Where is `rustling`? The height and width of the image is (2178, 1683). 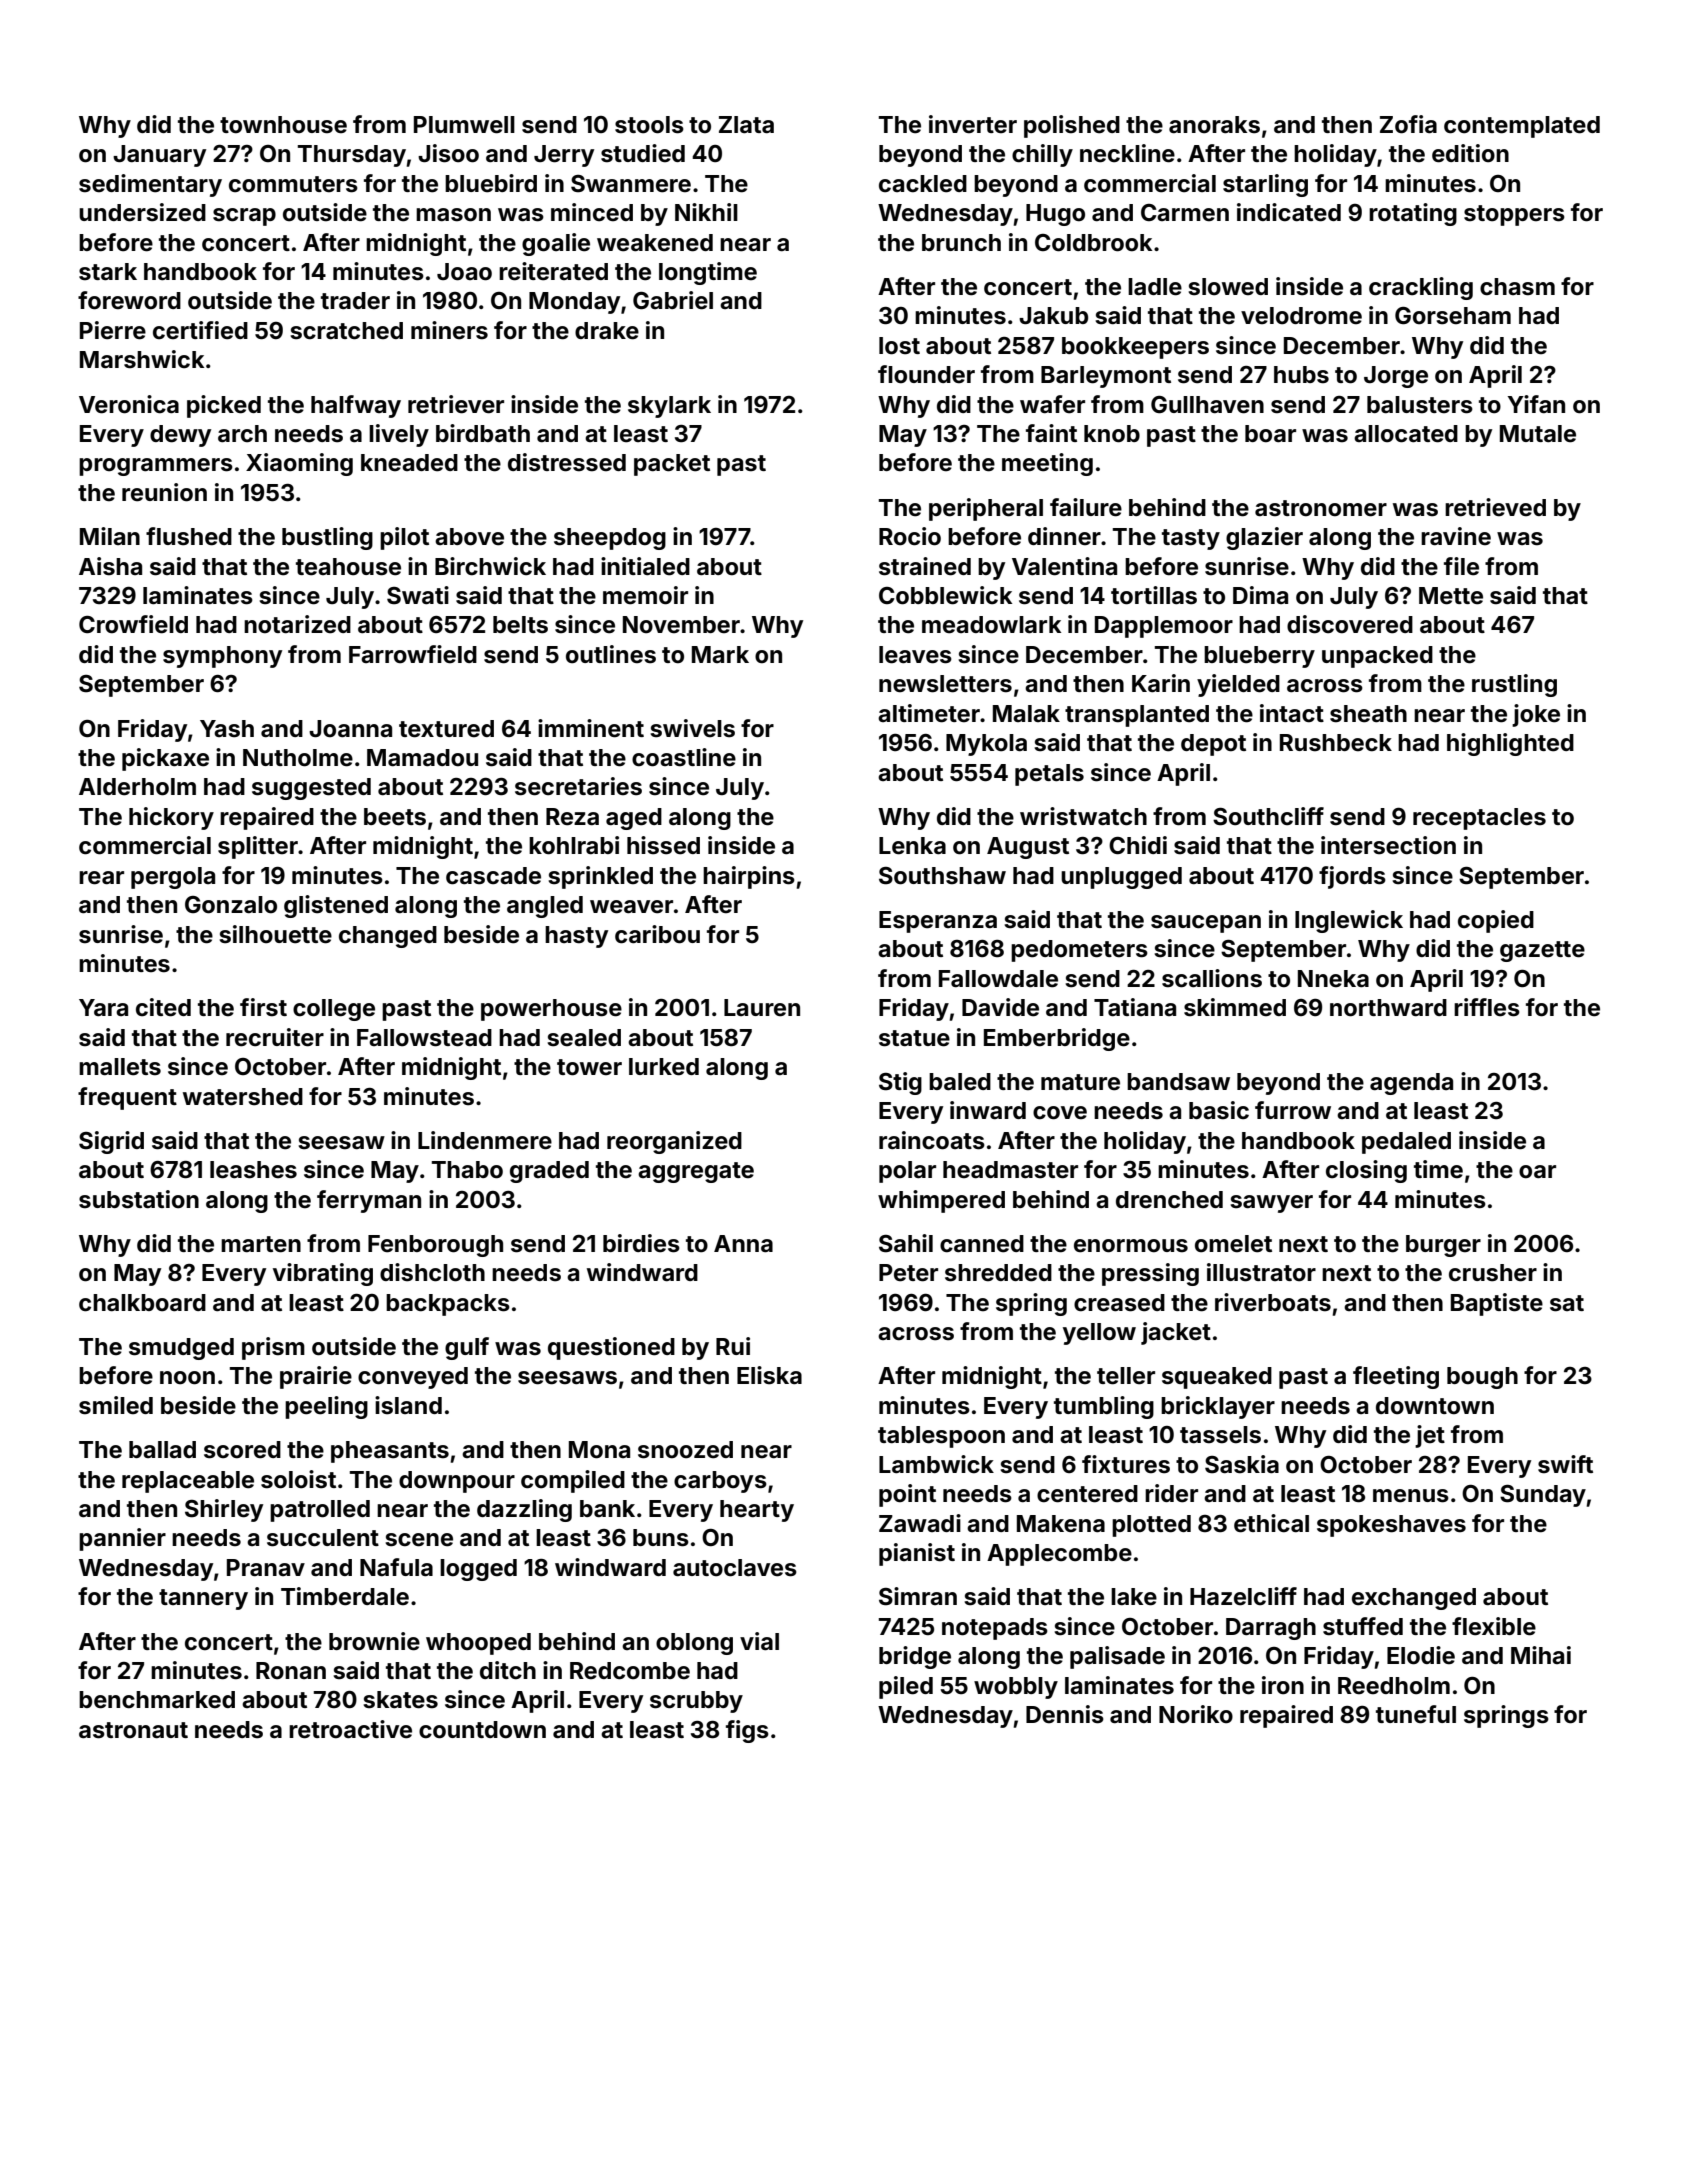
rustling is located at coordinates (1514, 685).
